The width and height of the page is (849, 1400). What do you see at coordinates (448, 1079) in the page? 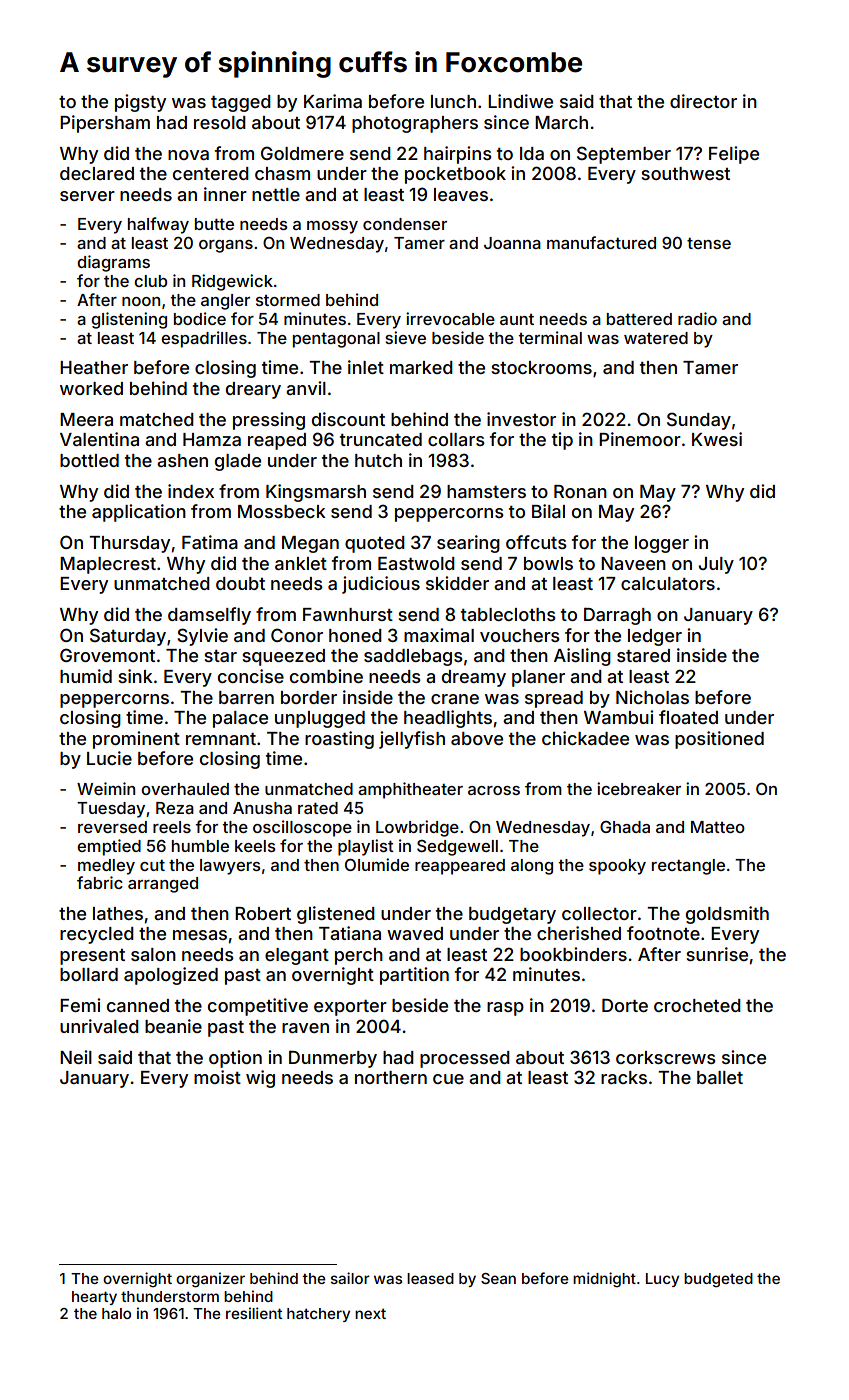
I see `cue` at bounding box center [448, 1079].
